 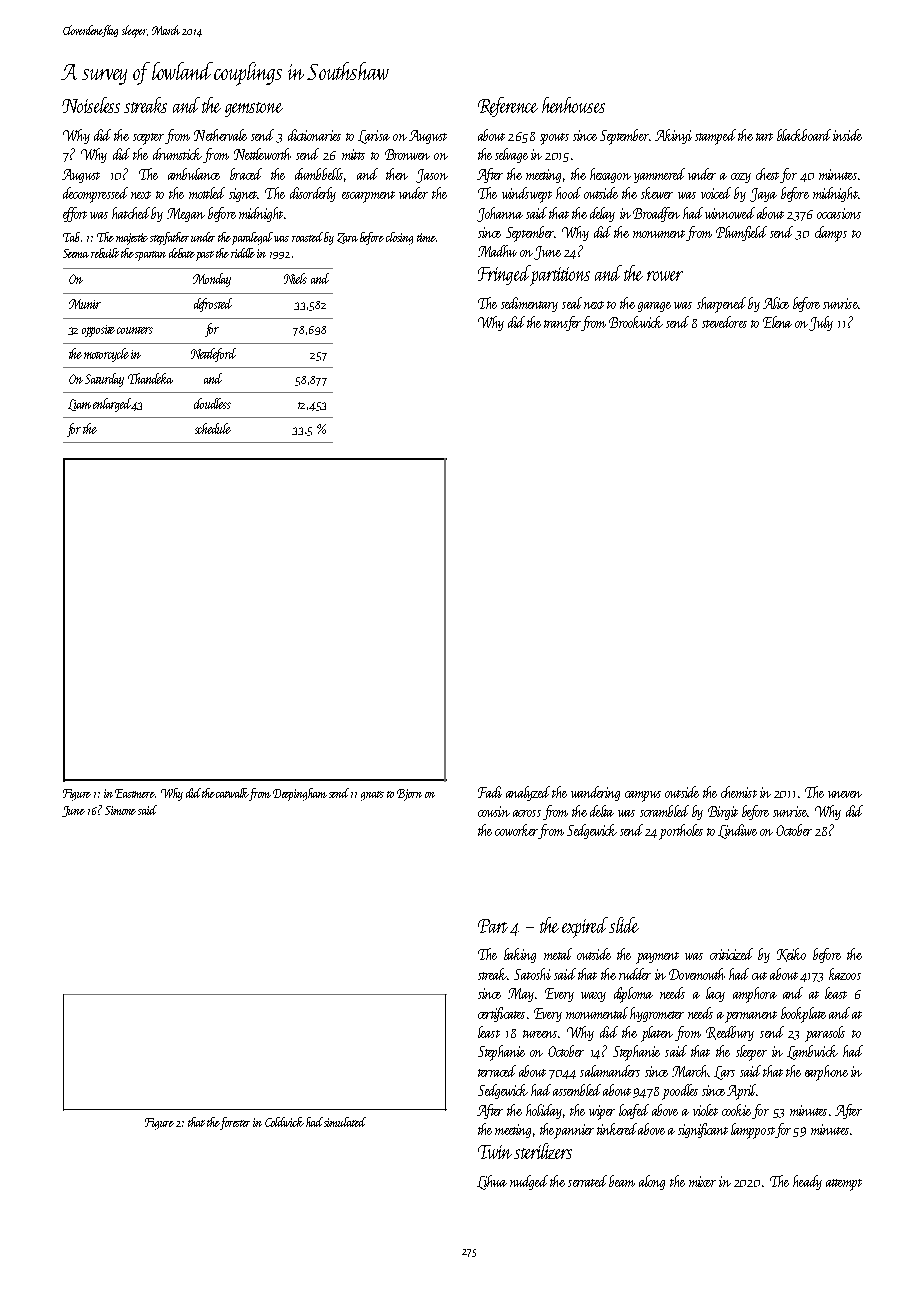 What do you see at coordinates (120, 810) in the image?
I see `Simone` at bounding box center [120, 810].
